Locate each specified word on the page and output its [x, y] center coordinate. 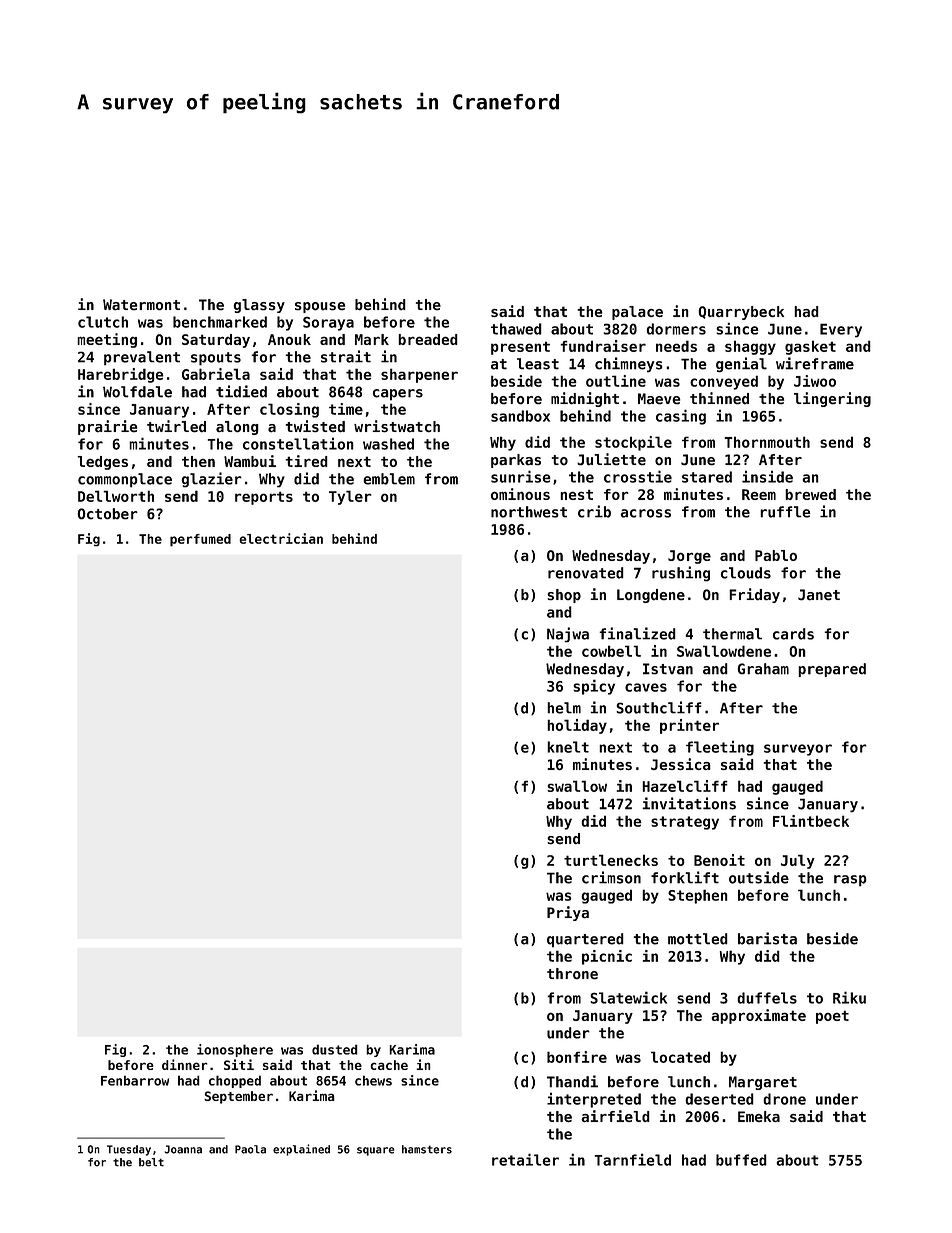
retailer [525, 1159]
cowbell [611, 651]
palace [637, 313]
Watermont [141, 304]
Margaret [763, 1083]
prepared [832, 670]
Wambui [250, 461]
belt [151, 1162]
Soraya [328, 324]
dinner [185, 1064]
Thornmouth [767, 442]
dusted [335, 1049]
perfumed [200, 540]
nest [576, 494]
